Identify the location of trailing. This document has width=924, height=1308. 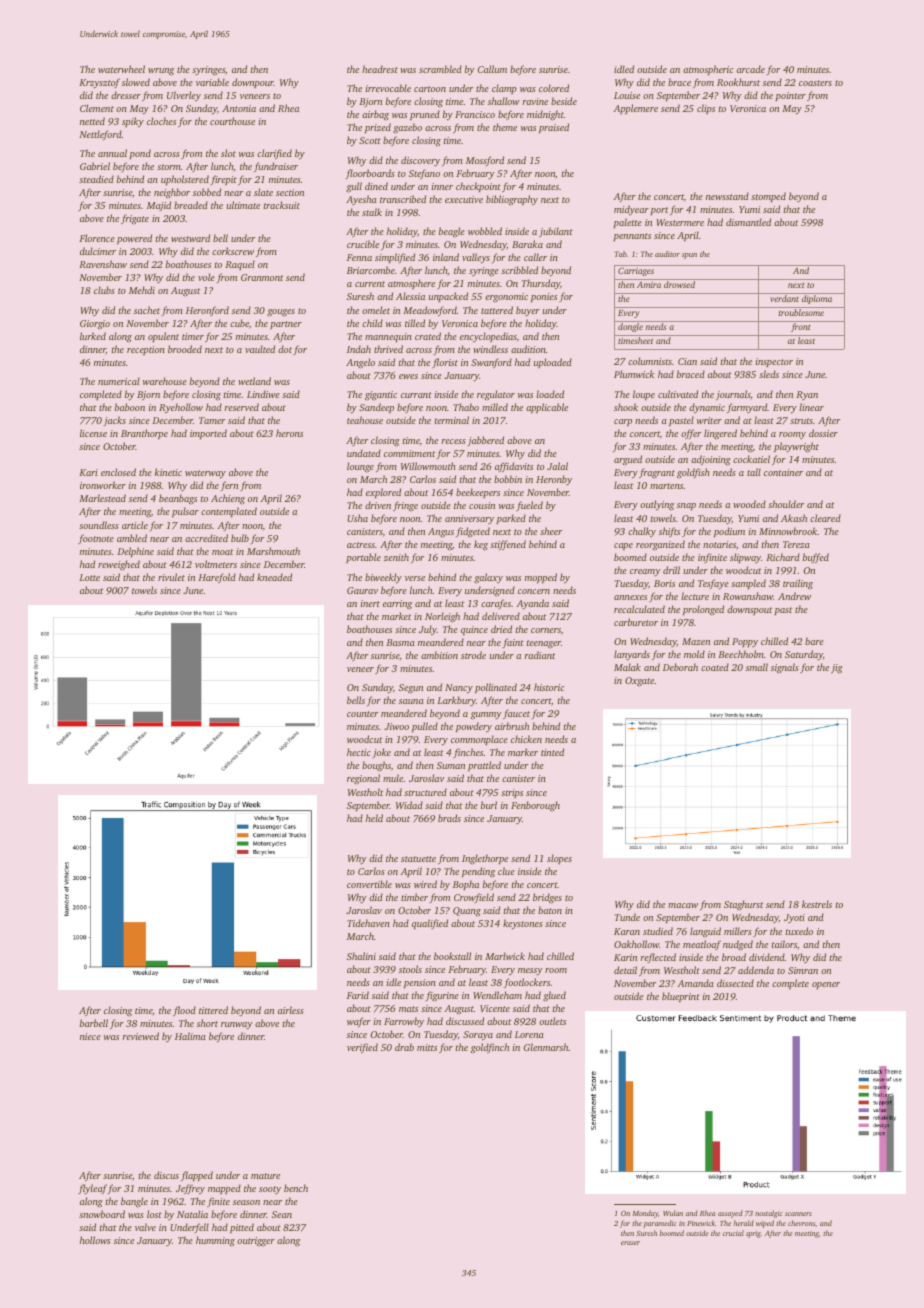
(798, 584).
